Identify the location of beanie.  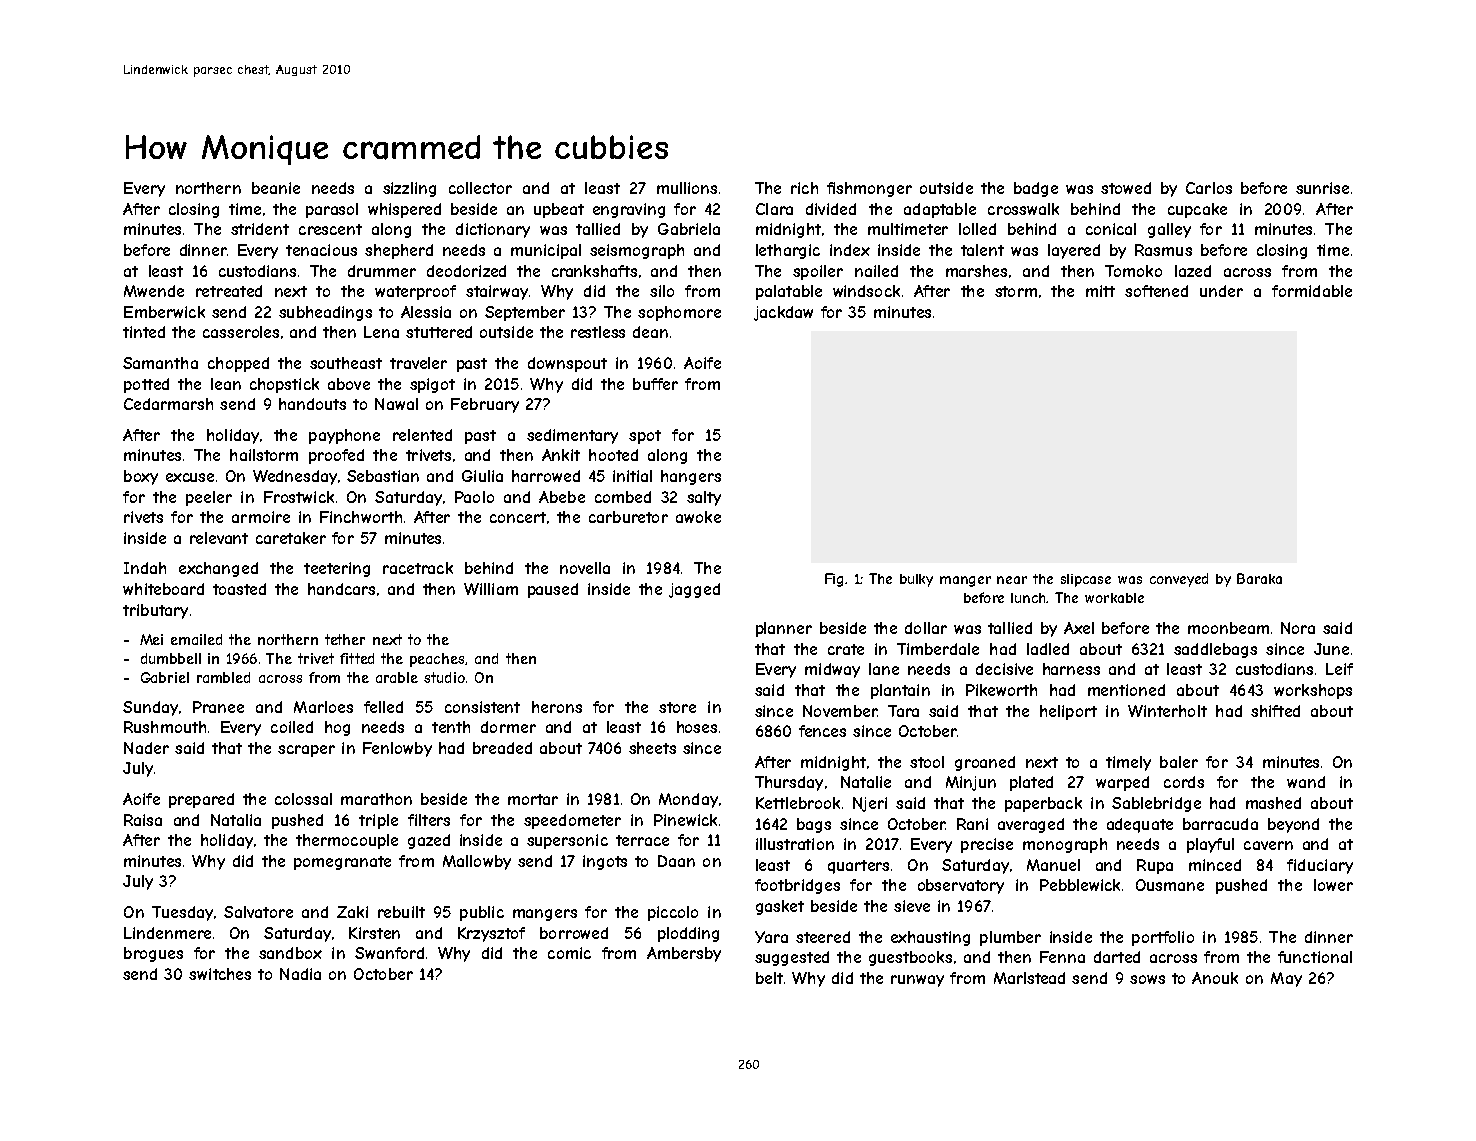
(276, 188).
